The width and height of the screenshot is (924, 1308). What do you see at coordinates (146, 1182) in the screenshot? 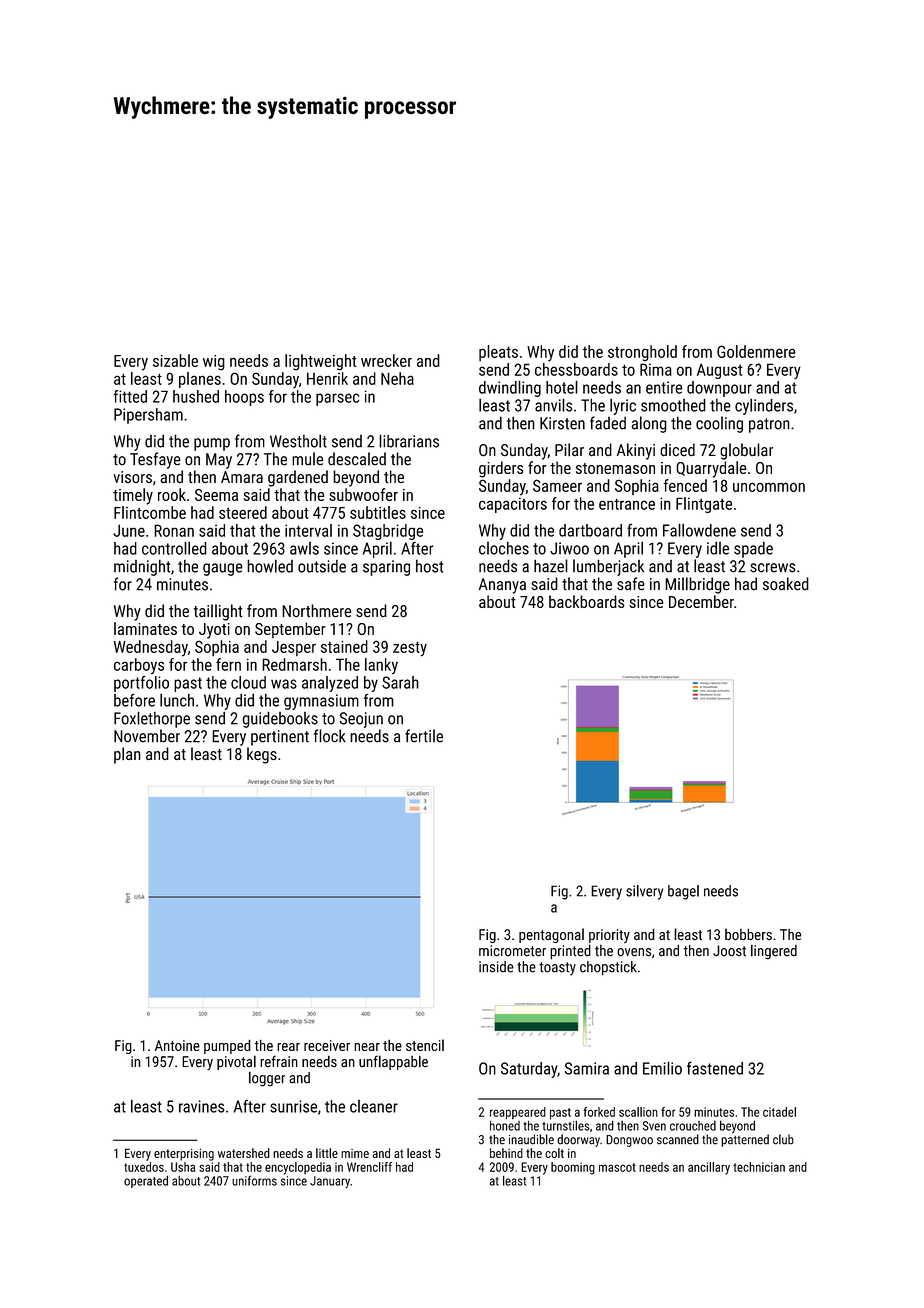
I see `operated` at bounding box center [146, 1182].
